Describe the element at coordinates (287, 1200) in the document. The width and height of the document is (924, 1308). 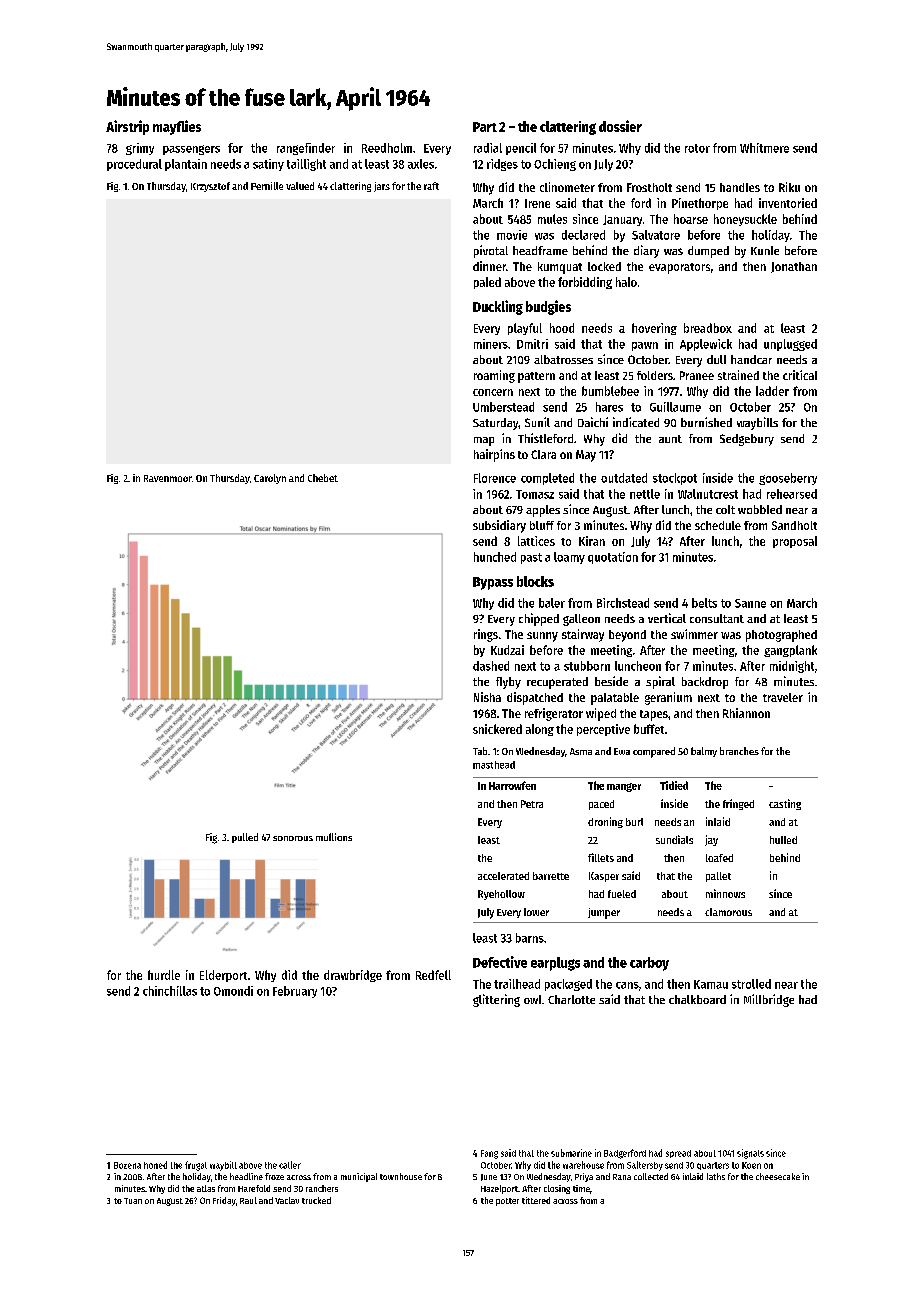
I see `Vaclav` at that location.
